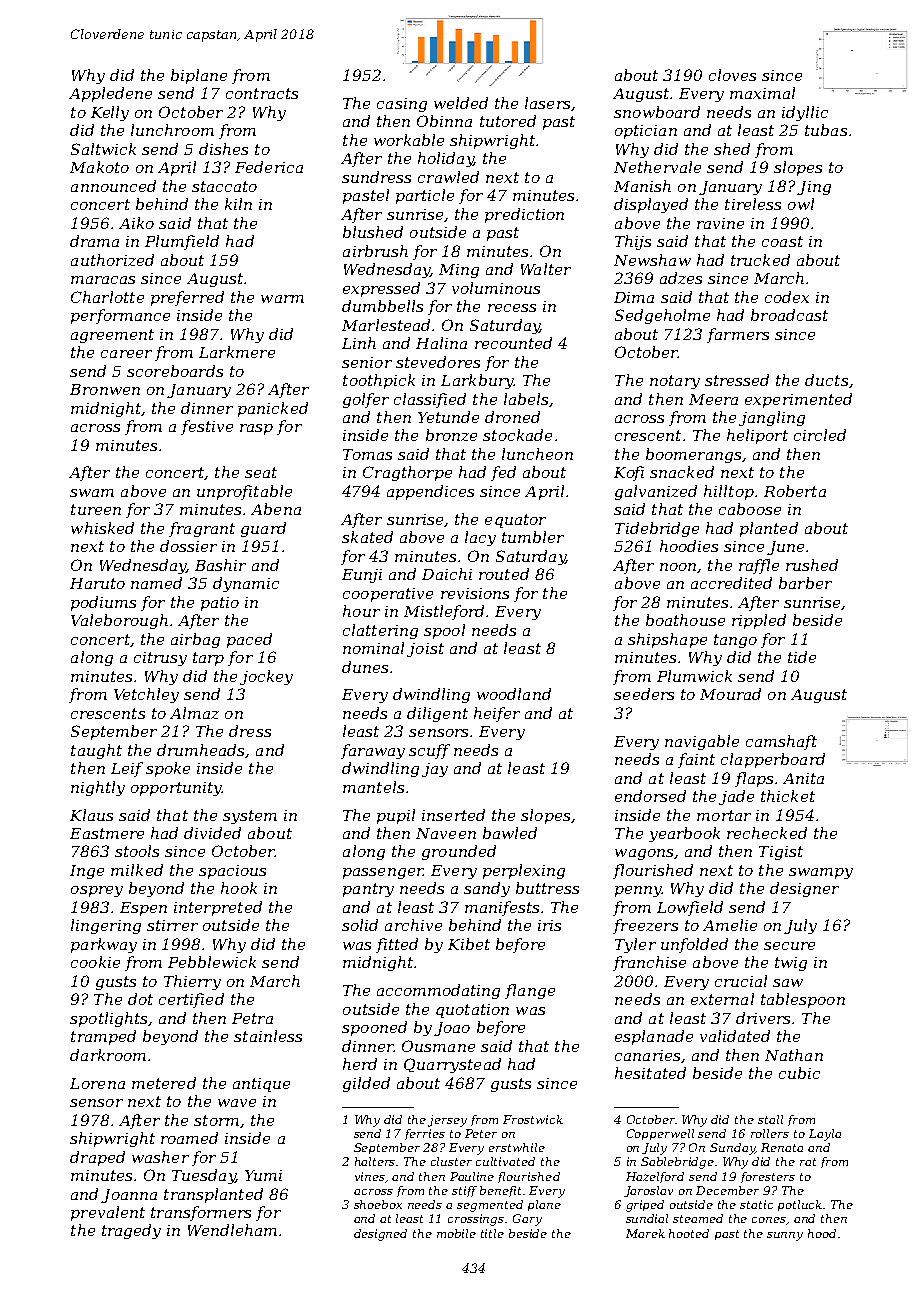  What do you see at coordinates (262, 93) in the document?
I see `contracts` at bounding box center [262, 93].
